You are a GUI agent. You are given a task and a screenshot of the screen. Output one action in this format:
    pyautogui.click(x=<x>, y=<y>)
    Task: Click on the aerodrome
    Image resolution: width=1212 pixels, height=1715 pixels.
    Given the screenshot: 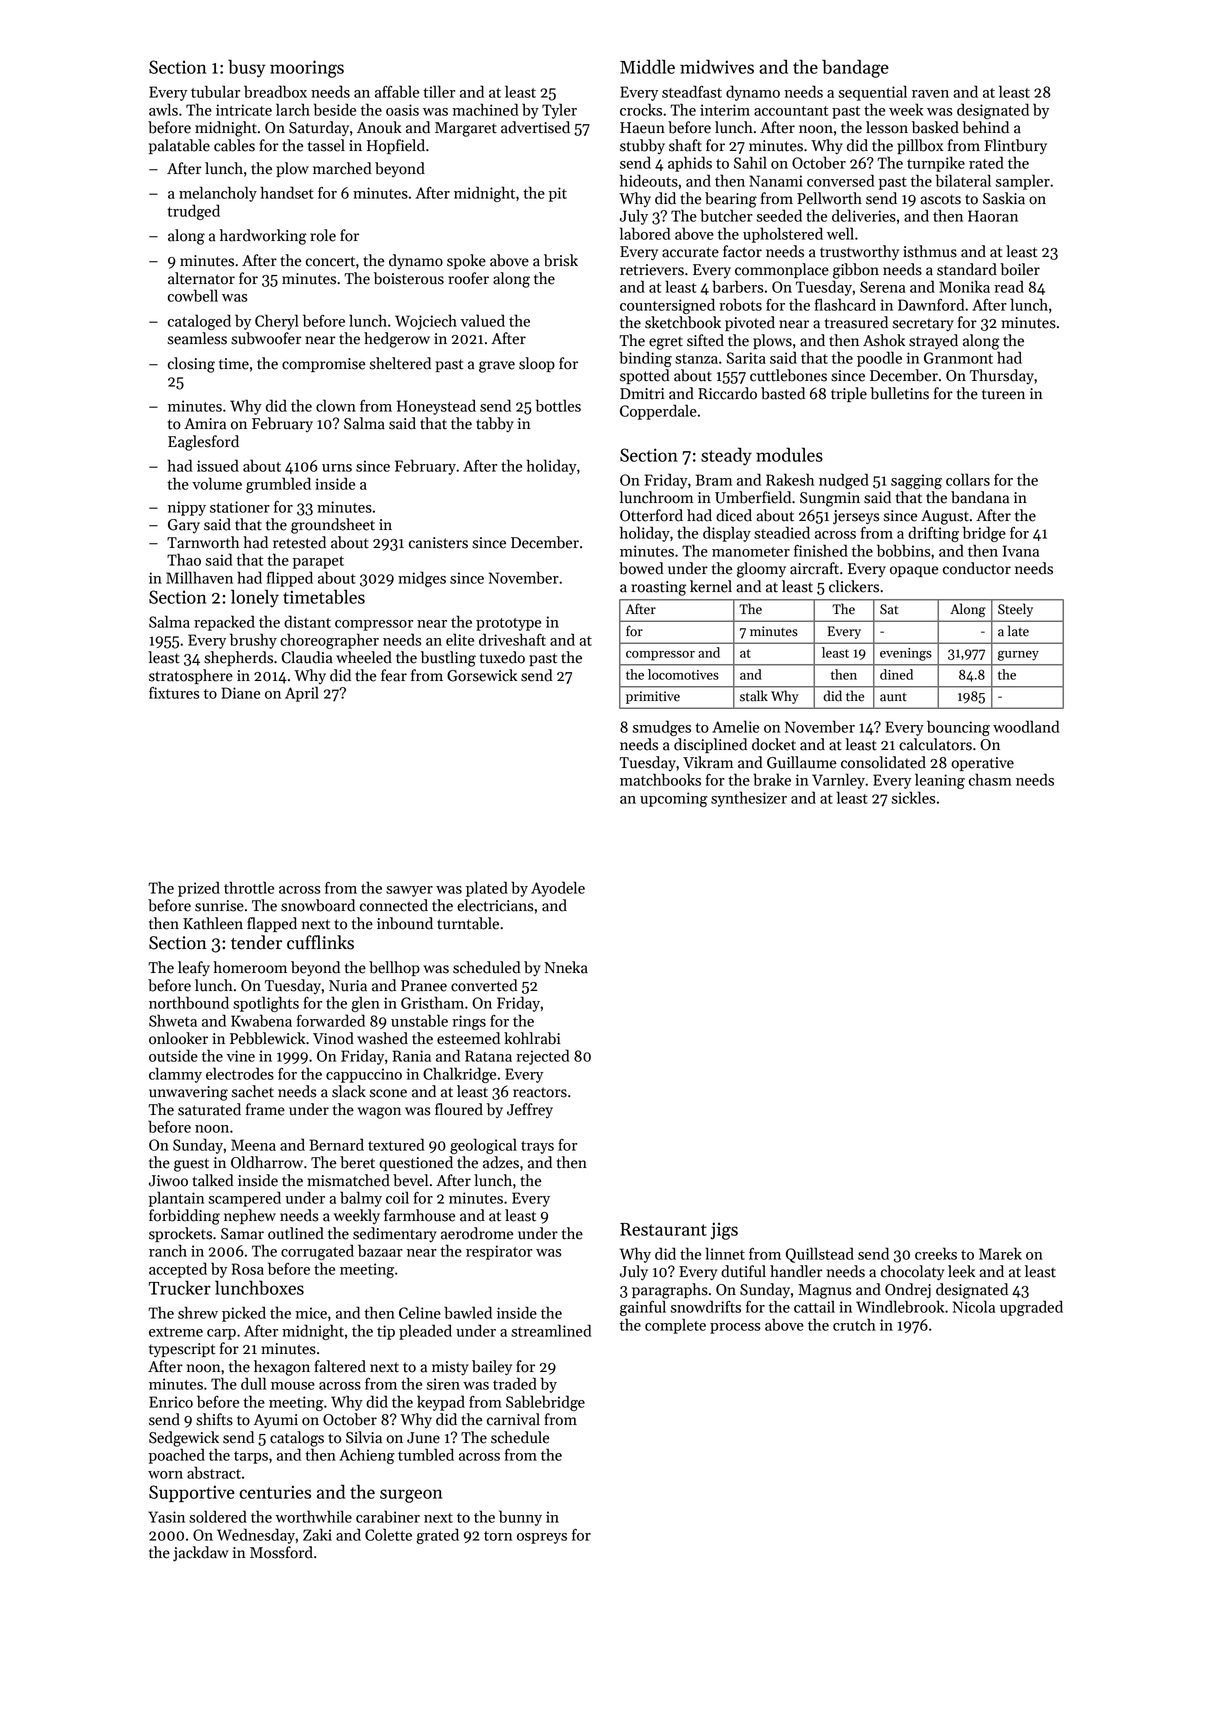 What is the action you would take?
    pyautogui.click(x=477, y=1233)
